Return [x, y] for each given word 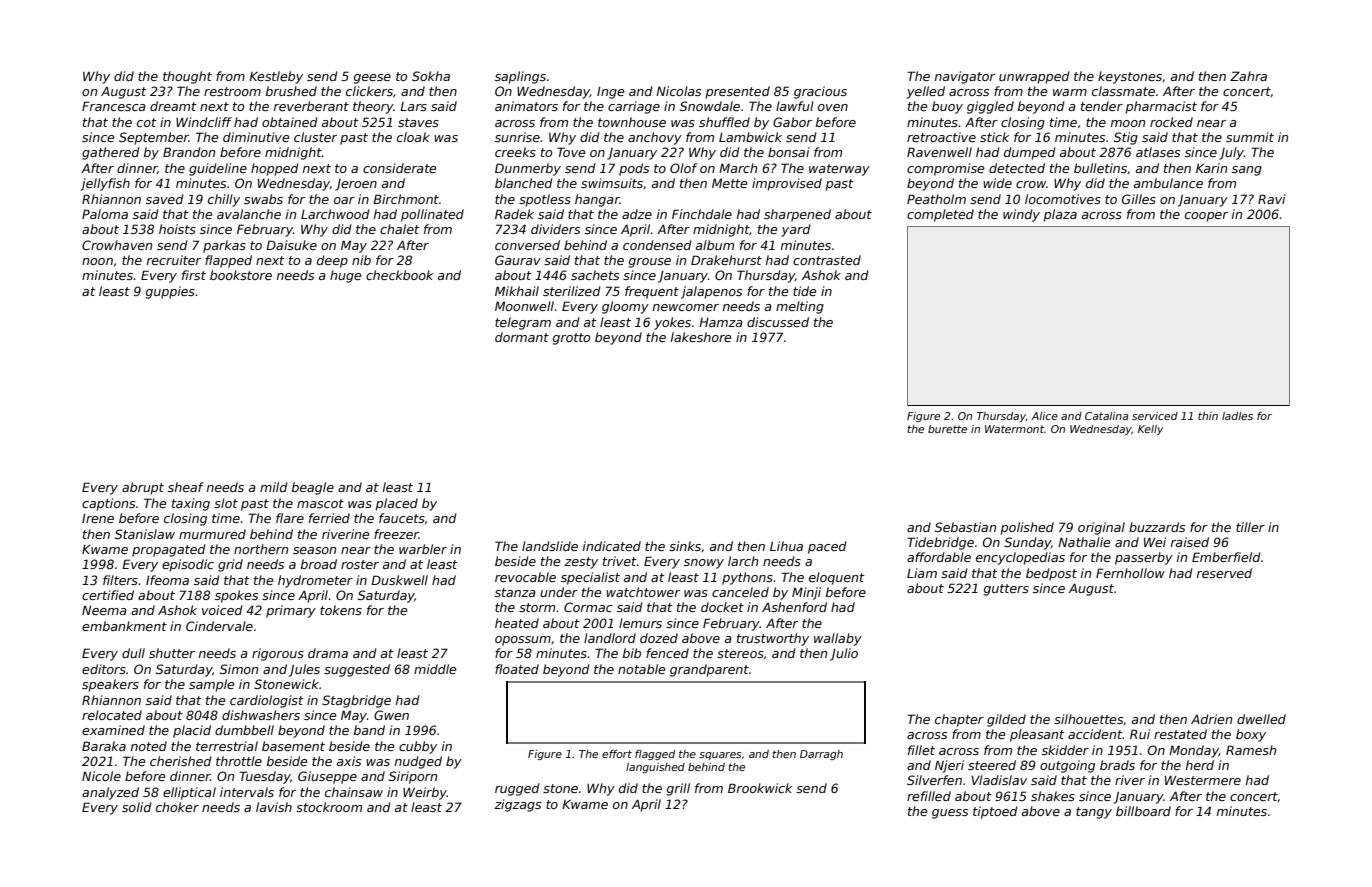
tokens [341, 610]
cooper [1206, 217]
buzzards [1157, 527]
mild [274, 487]
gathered [111, 153]
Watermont [1014, 429]
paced [827, 547]
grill [678, 789]
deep [332, 261]
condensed [657, 245]
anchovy [655, 138]
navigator [965, 77]
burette [947, 429]
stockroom [329, 807]
